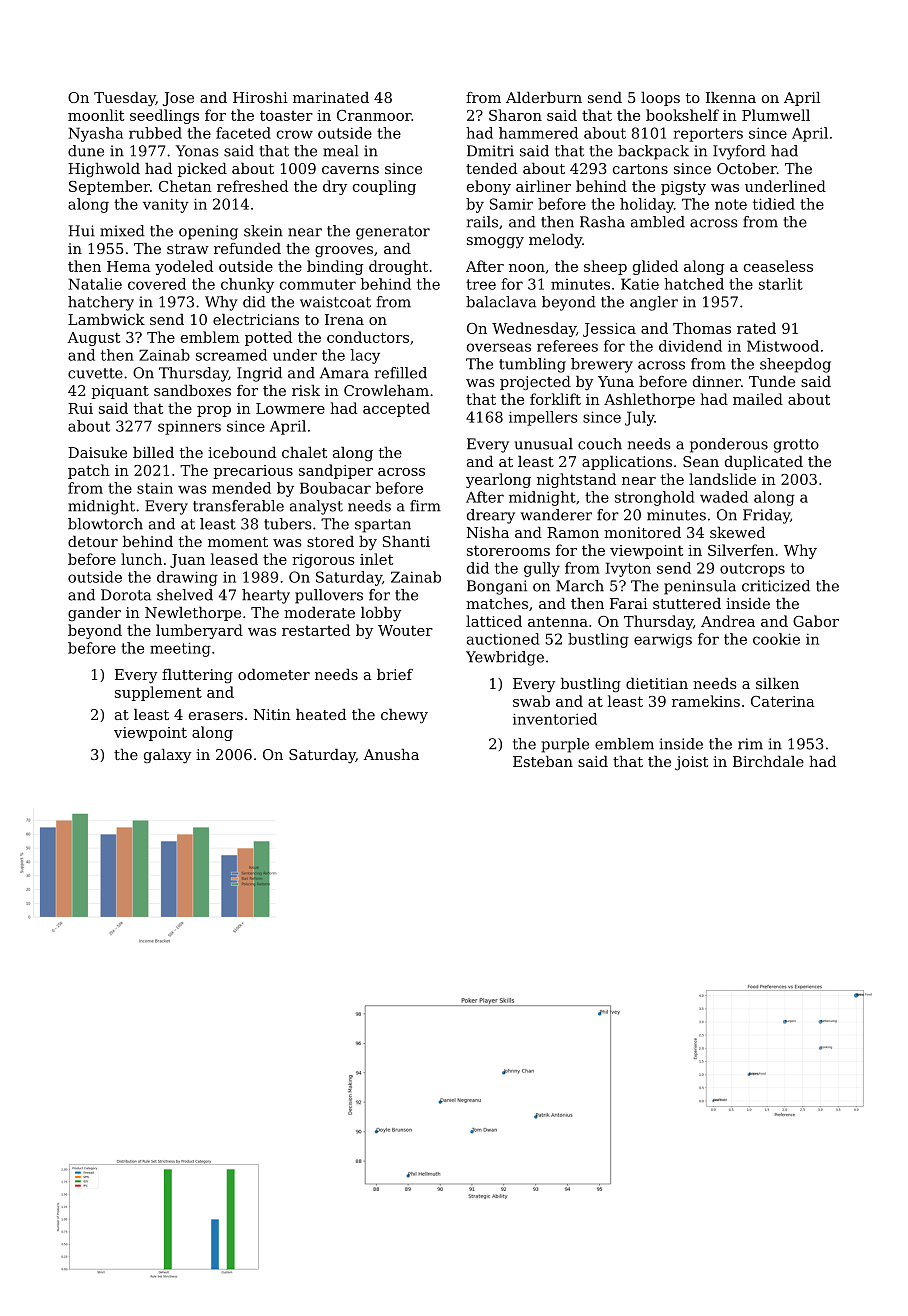 The image size is (908, 1316). What do you see at coordinates (252, 186) in the image?
I see `refreshed` at bounding box center [252, 186].
